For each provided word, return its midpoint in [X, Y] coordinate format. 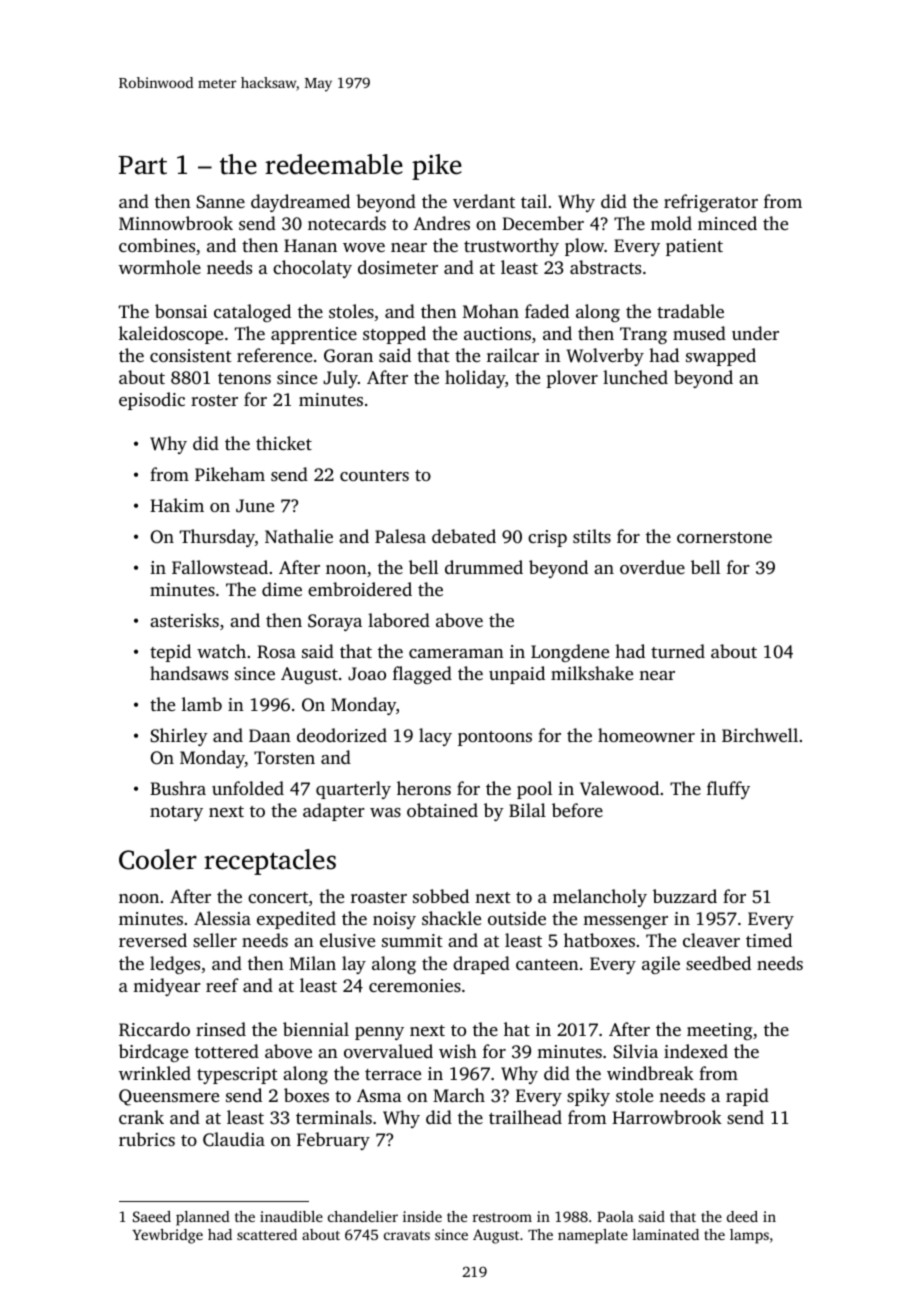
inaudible [291, 1216]
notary [176, 813]
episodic [152, 401]
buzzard [685, 896]
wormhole [160, 267]
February [333, 1141]
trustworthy [511, 247]
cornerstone [724, 537]
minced [727, 223]
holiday [475, 379]
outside [517, 918]
